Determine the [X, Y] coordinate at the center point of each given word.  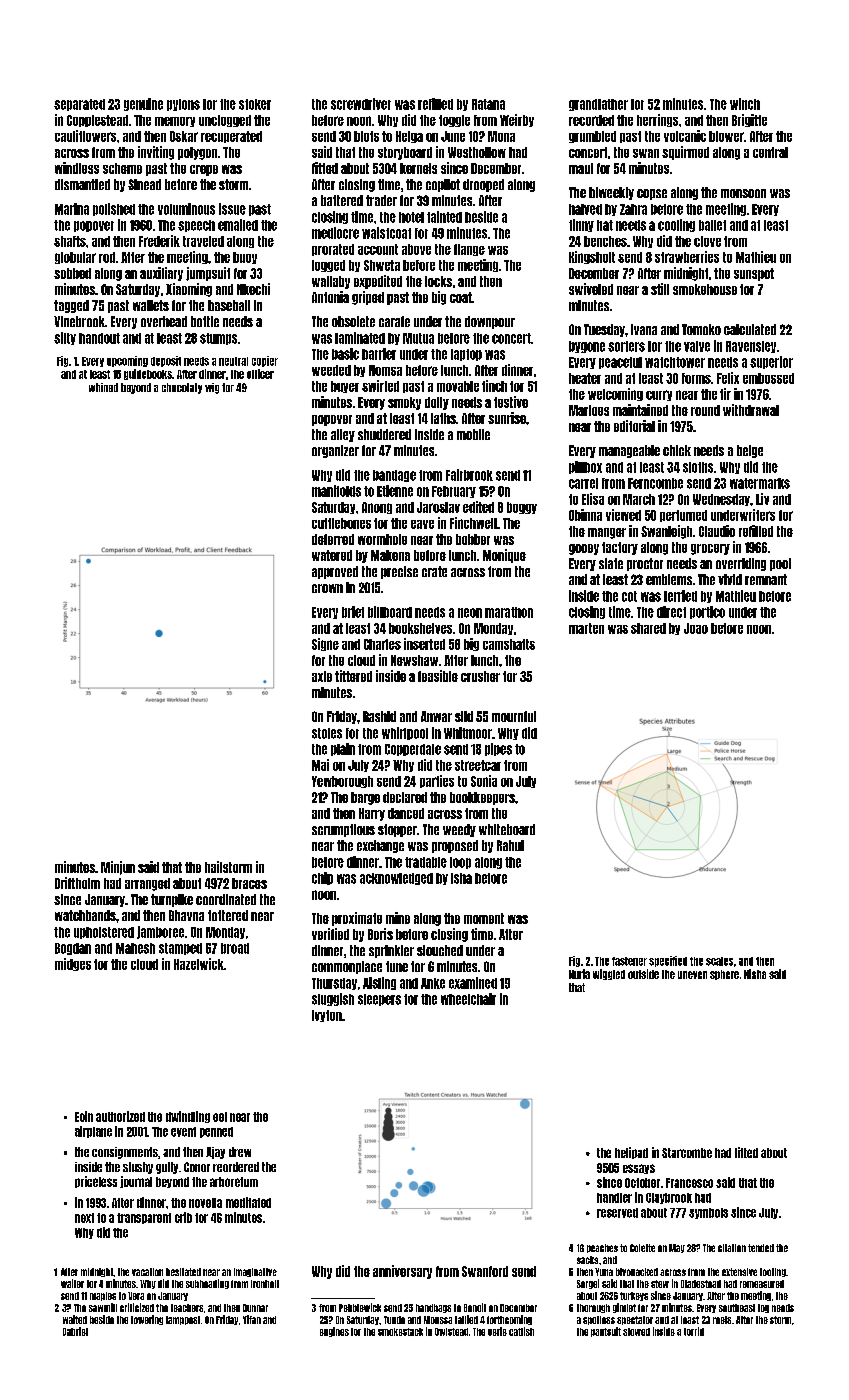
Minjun [118, 868]
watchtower [675, 362]
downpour [490, 322]
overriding [741, 564]
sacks [587, 1260]
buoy [245, 258]
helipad [631, 1153]
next [84, 1218]
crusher [480, 676]
